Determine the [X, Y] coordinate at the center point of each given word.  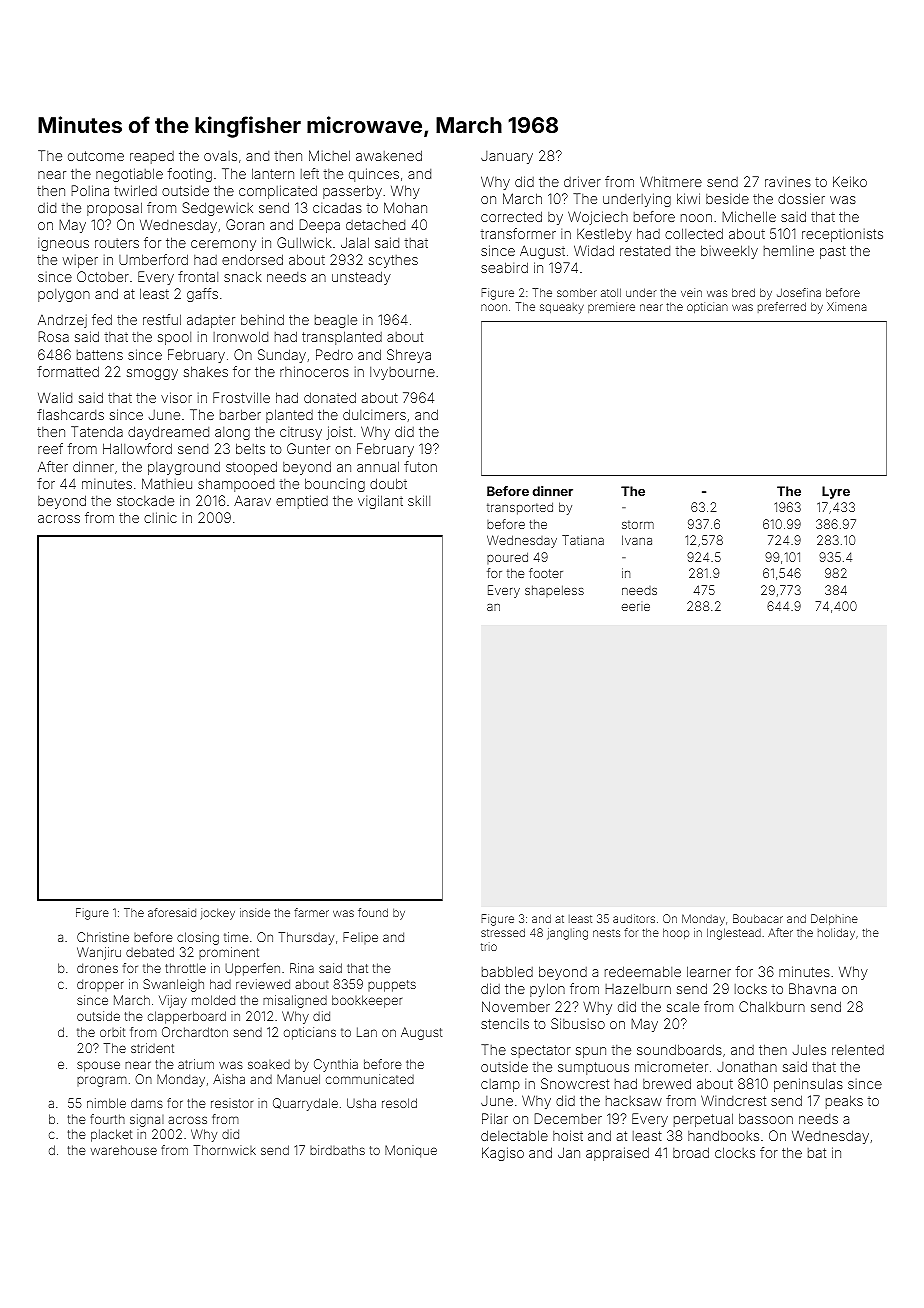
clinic [160, 517]
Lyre [836, 492]
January [507, 157]
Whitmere [671, 181]
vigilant [380, 502]
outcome [96, 156]
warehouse [124, 1150]
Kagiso [503, 1154]
